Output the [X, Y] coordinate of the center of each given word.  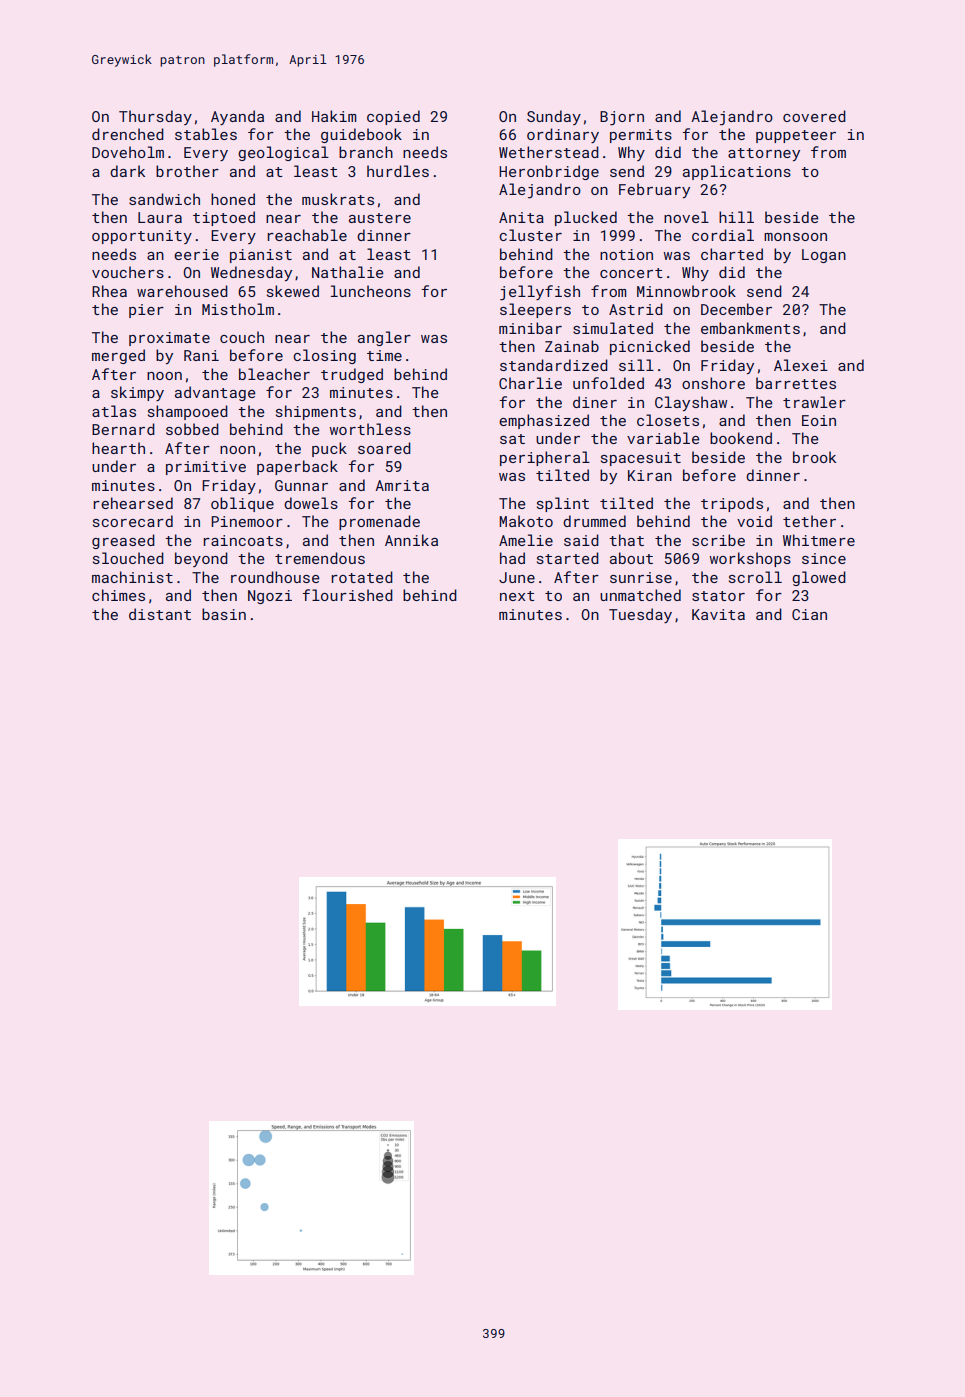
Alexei [801, 365]
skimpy [137, 393]
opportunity [142, 237]
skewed [293, 291]
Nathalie [348, 272]
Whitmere [819, 540]
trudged [352, 375]
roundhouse [275, 577]
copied [393, 117]
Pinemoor [247, 521]
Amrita [402, 485]
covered [814, 116]
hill [736, 217]
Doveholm [128, 152]
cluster [530, 235]
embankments [750, 328]
